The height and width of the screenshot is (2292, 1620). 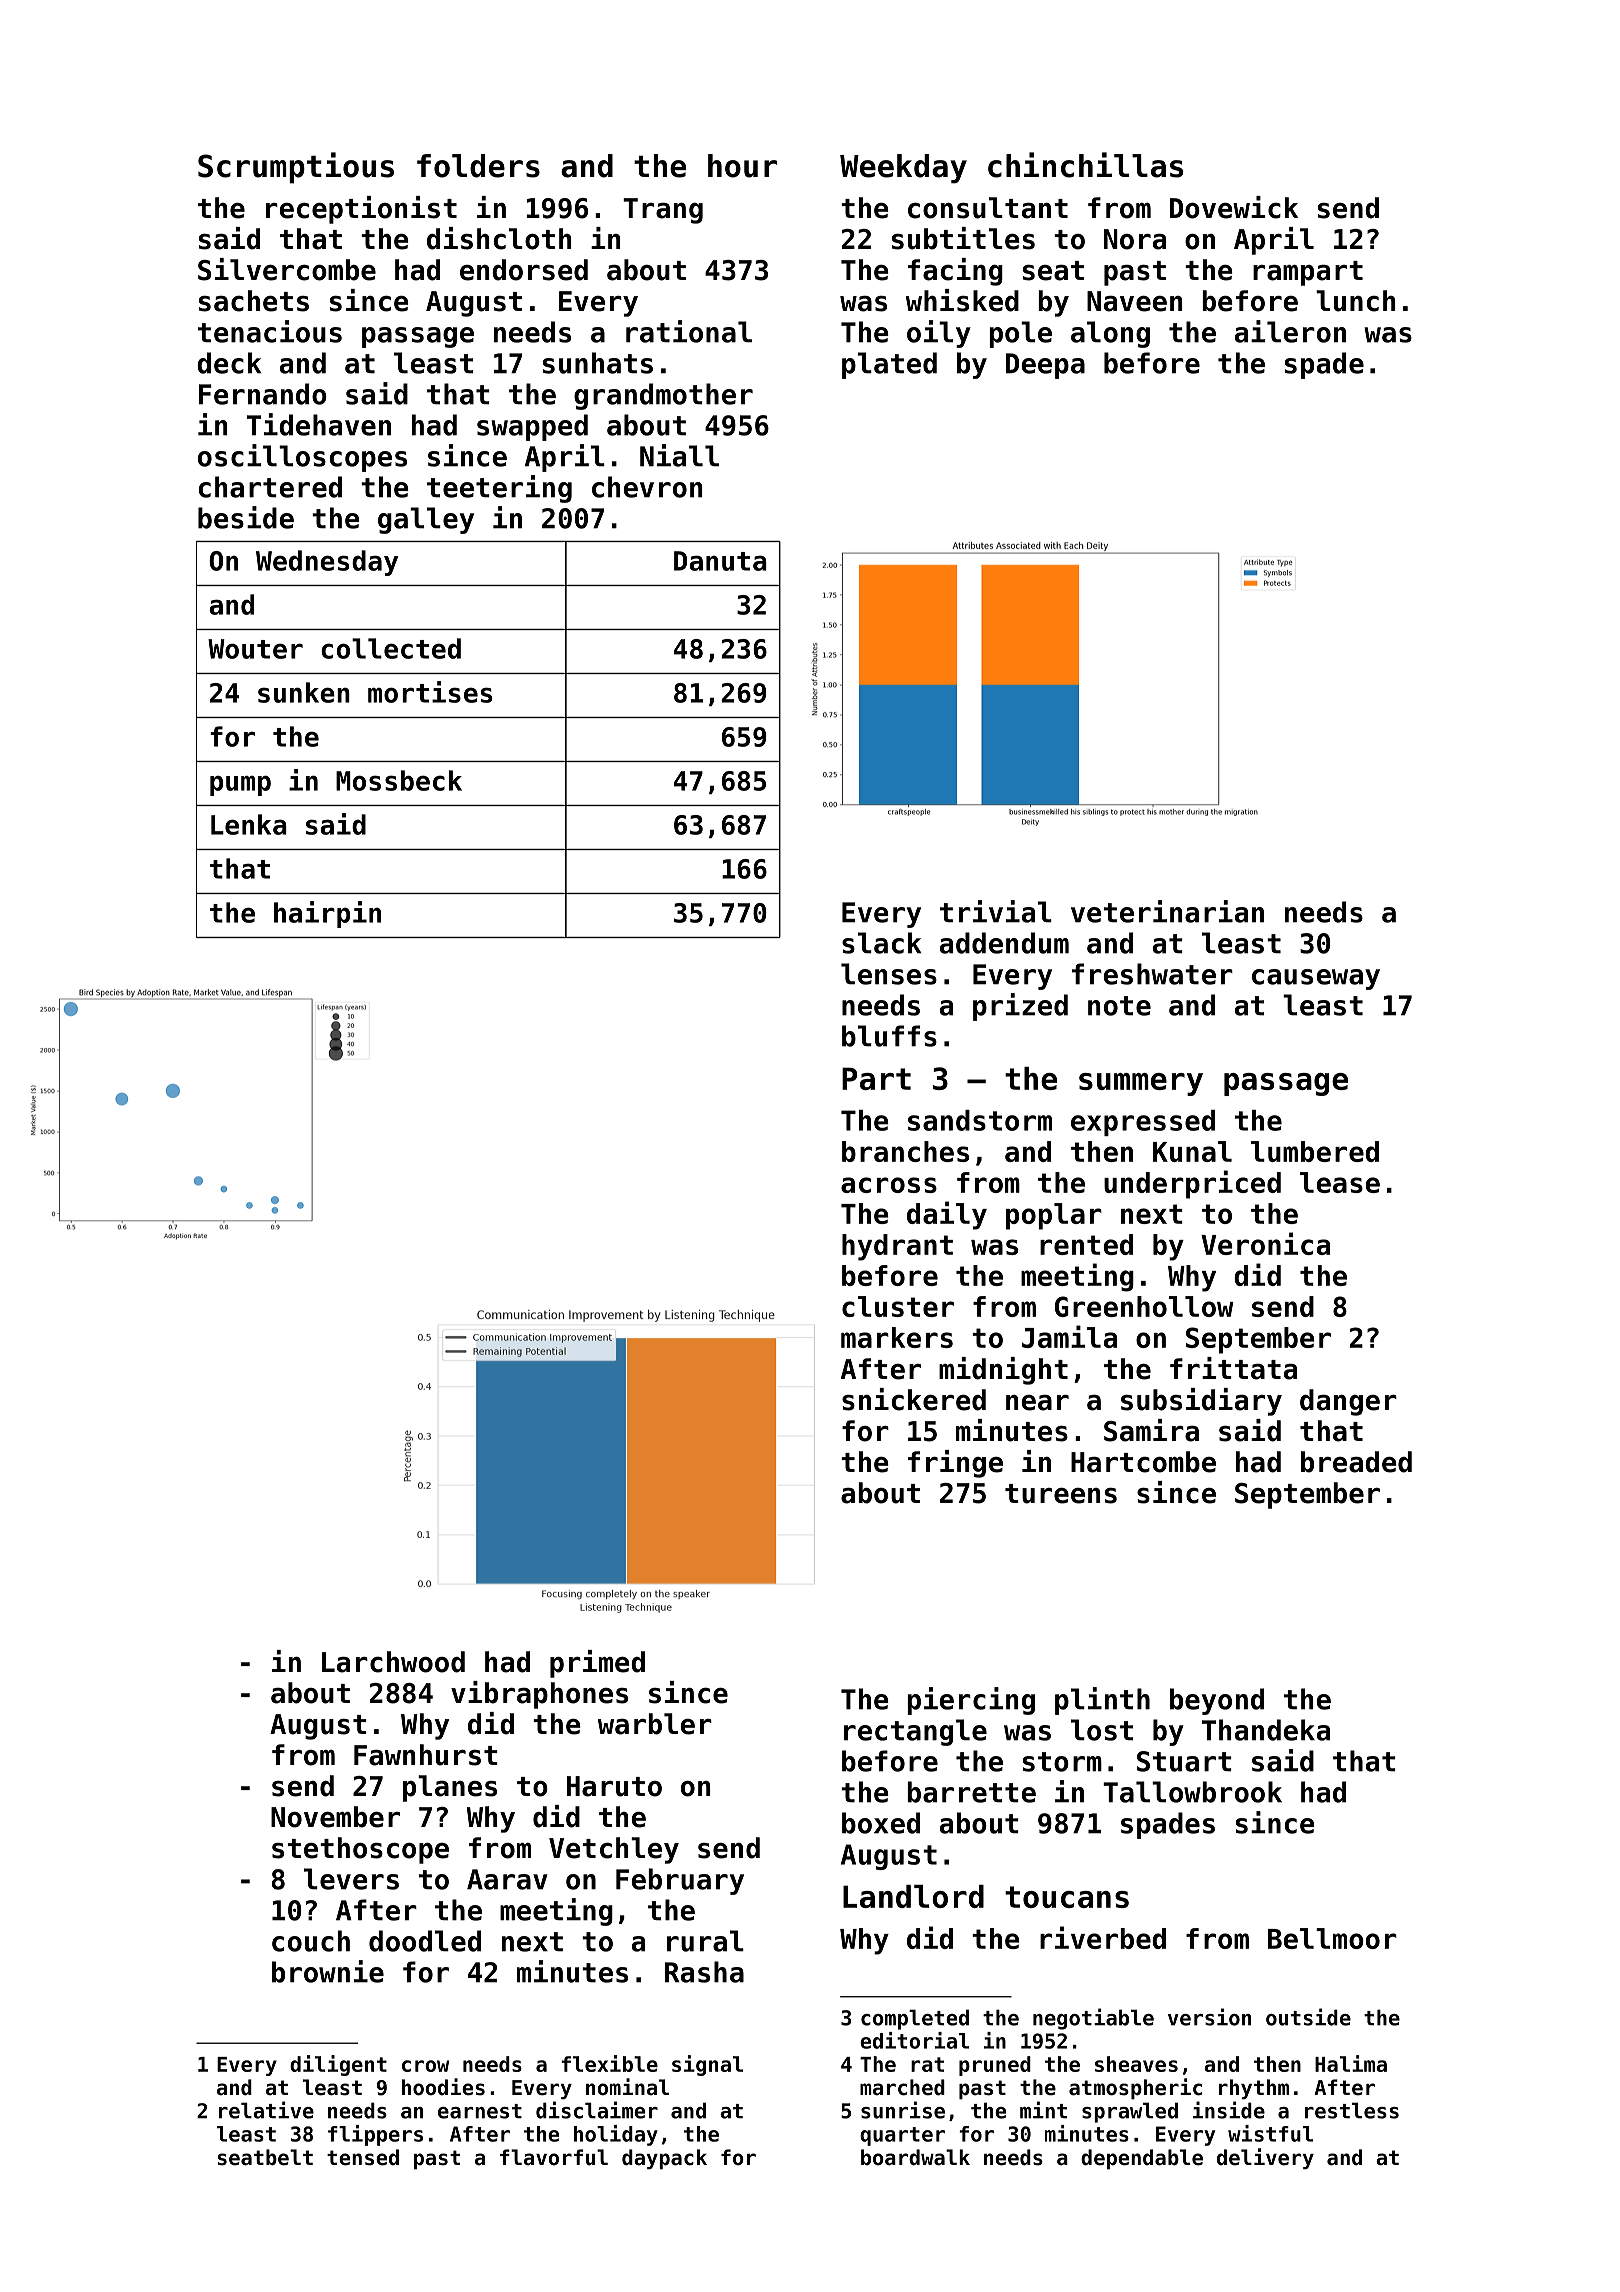 What do you see at coordinates (915, 2019) in the screenshot?
I see `completed` at bounding box center [915, 2019].
